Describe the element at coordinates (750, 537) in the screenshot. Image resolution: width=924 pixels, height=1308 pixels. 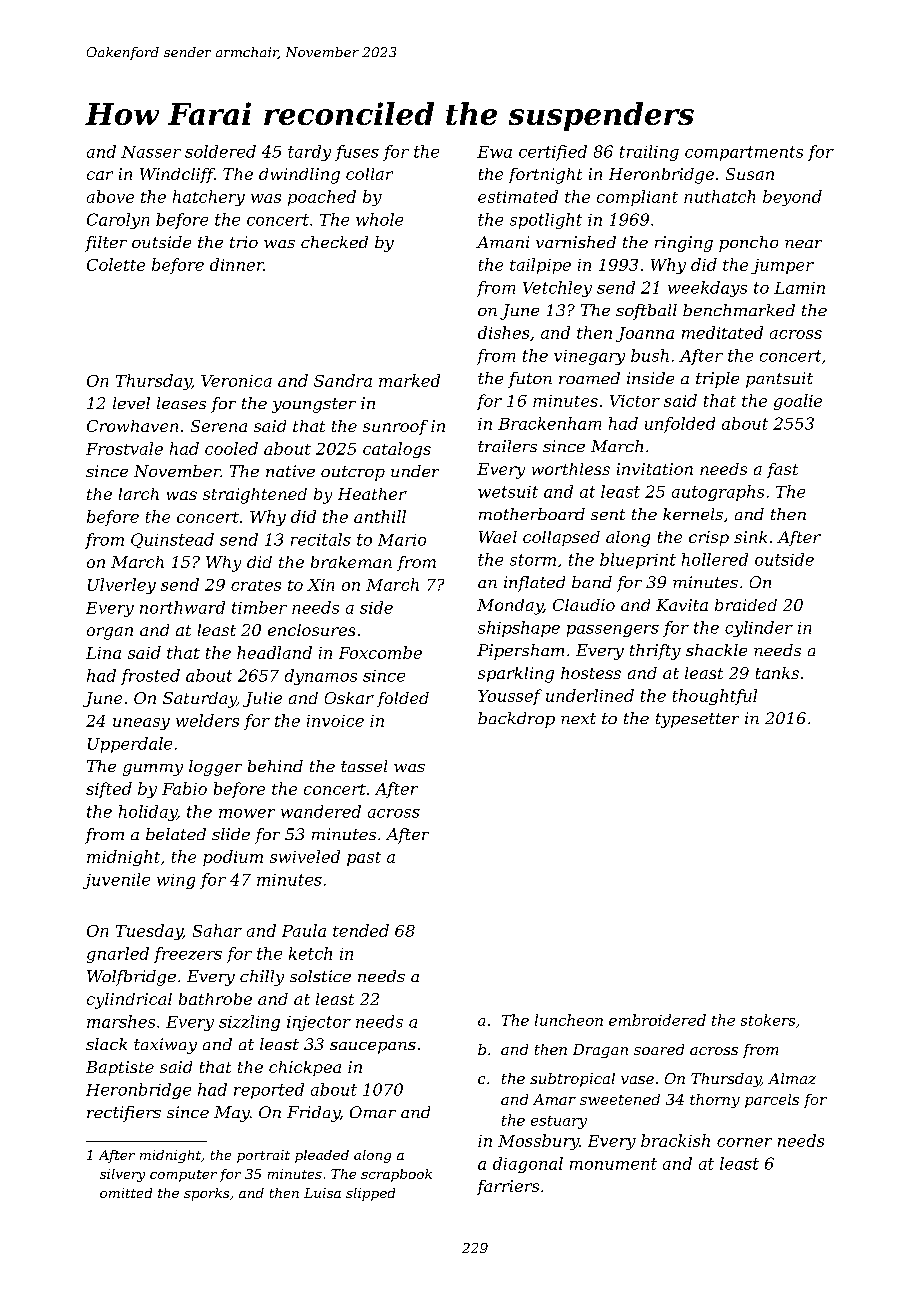
I see `sink` at that location.
